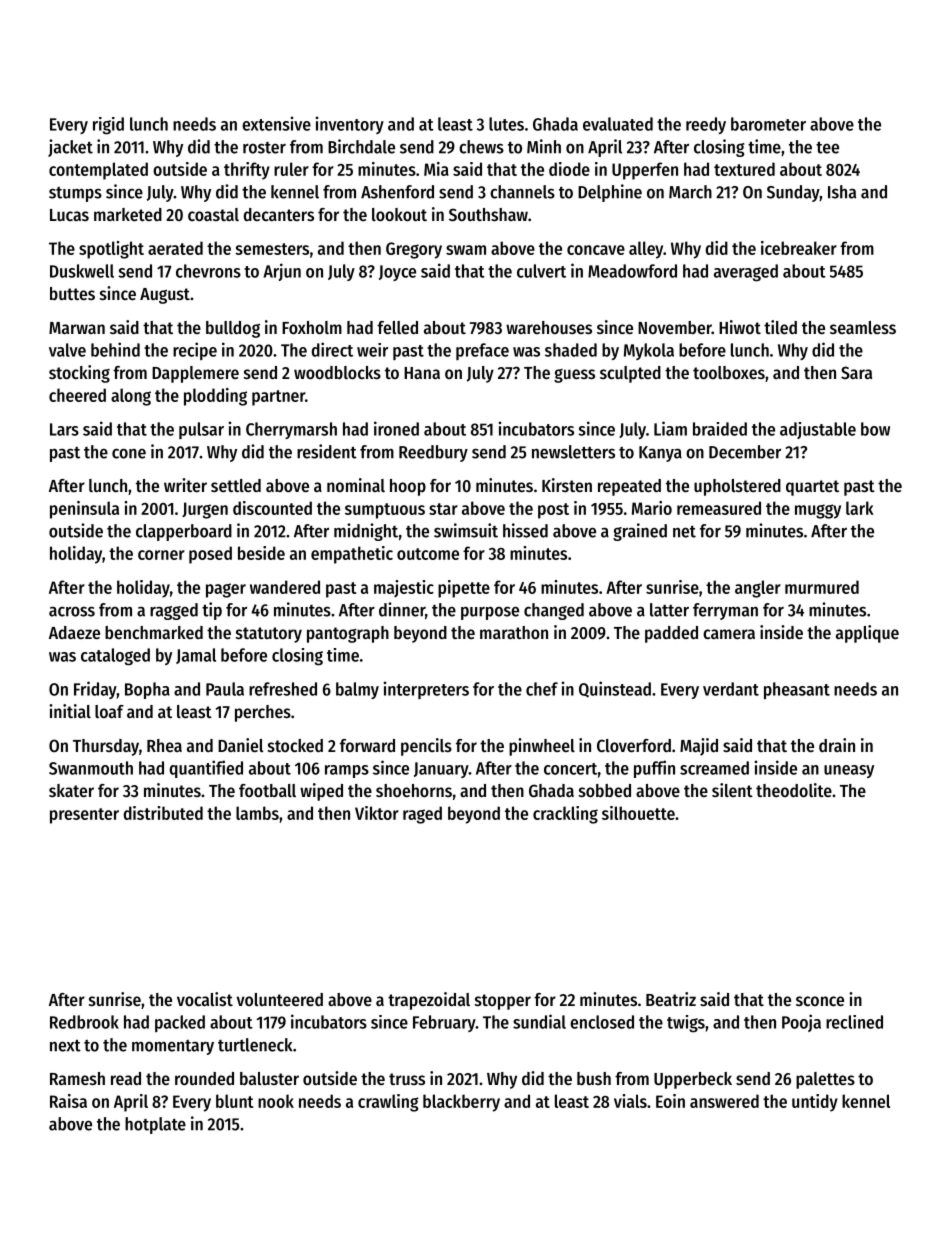  I want to click on truss, so click(407, 1079).
